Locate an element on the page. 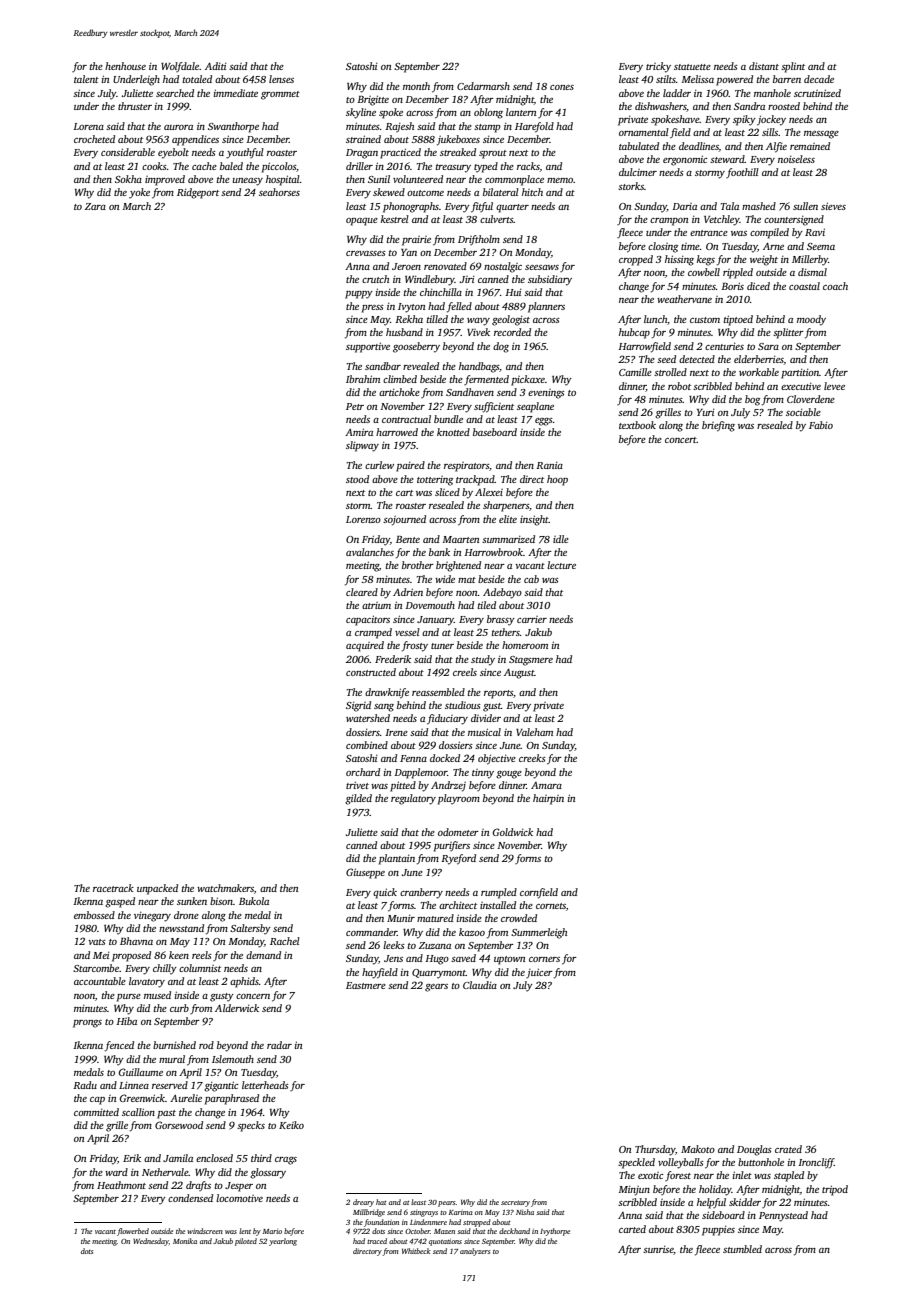 This page has width=924, height=1308. Lorena is located at coordinates (88, 126).
